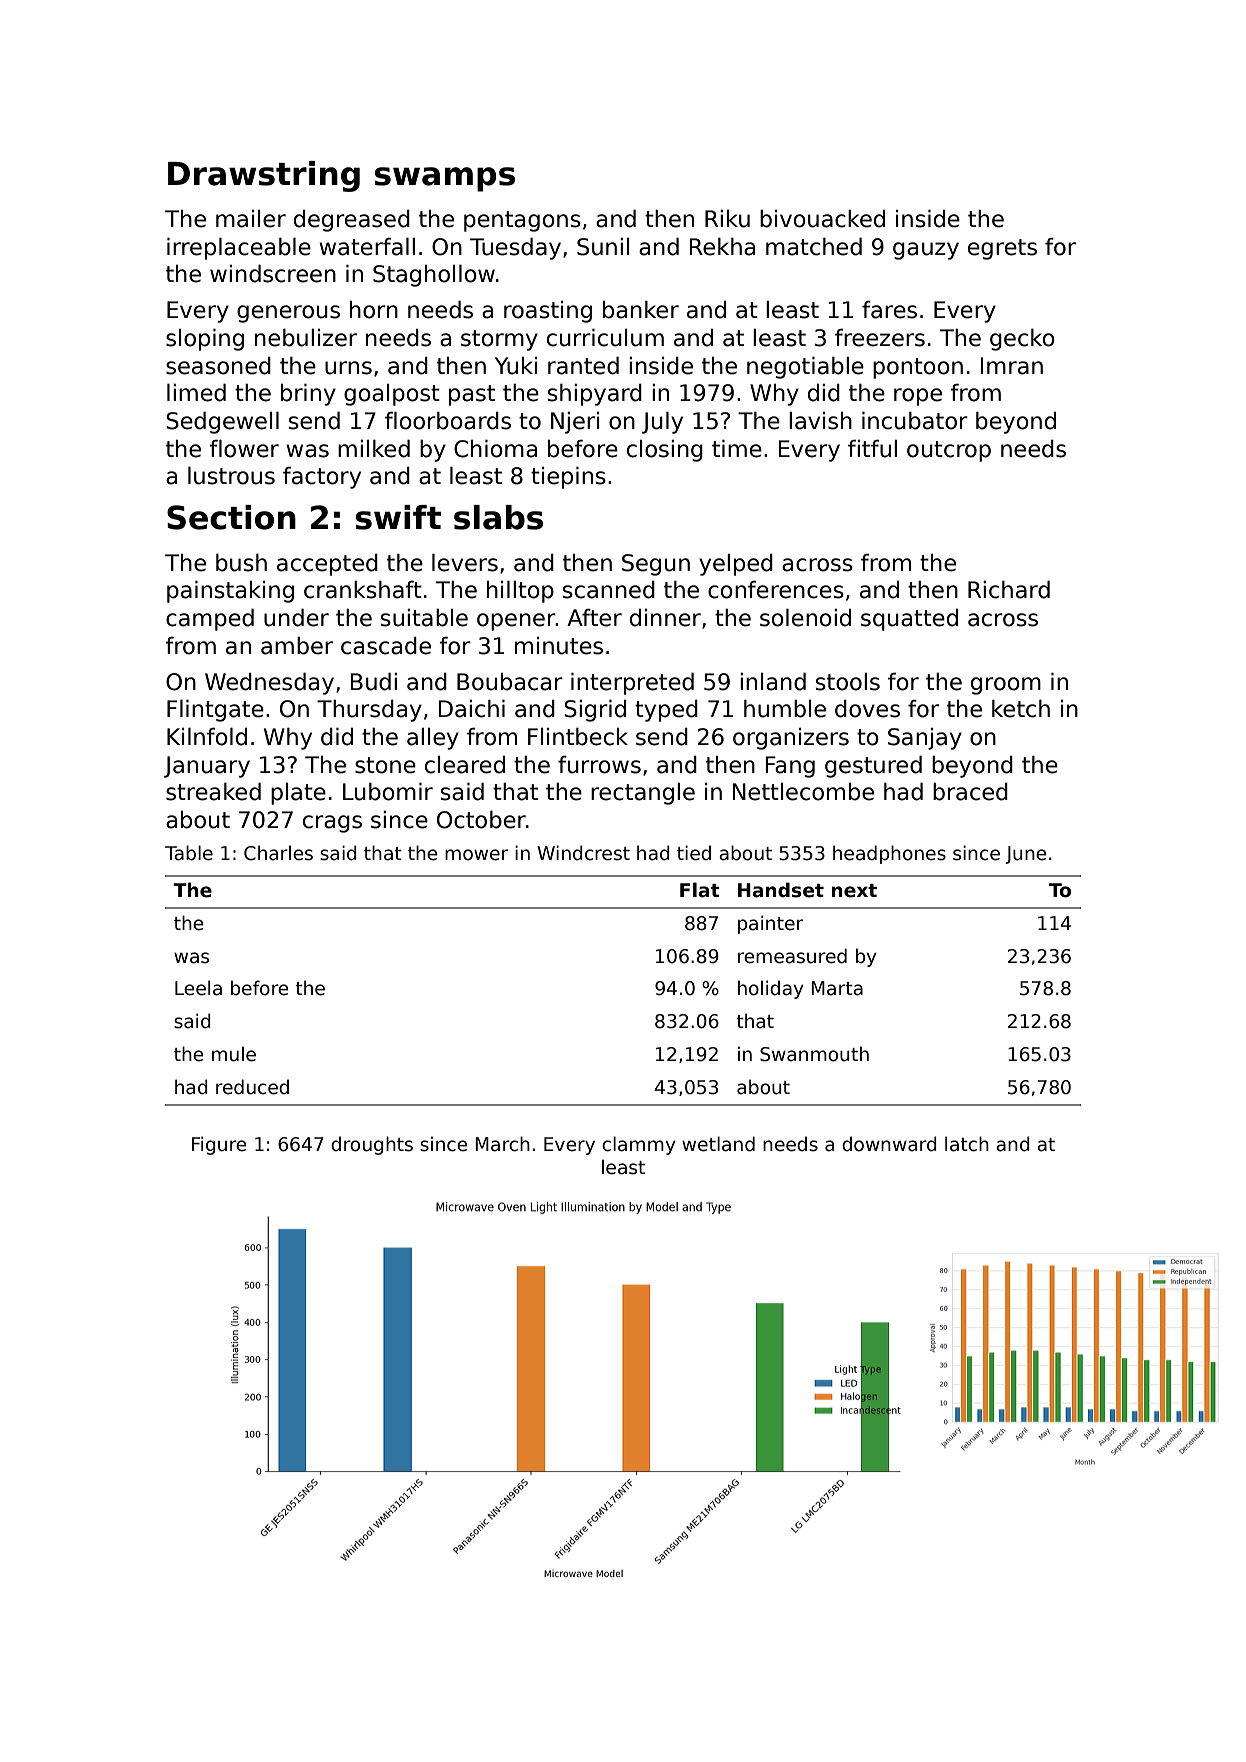 This screenshot has width=1246, height=1762. Describe the element at coordinates (372, 1145) in the screenshot. I see `droughts` at that location.
